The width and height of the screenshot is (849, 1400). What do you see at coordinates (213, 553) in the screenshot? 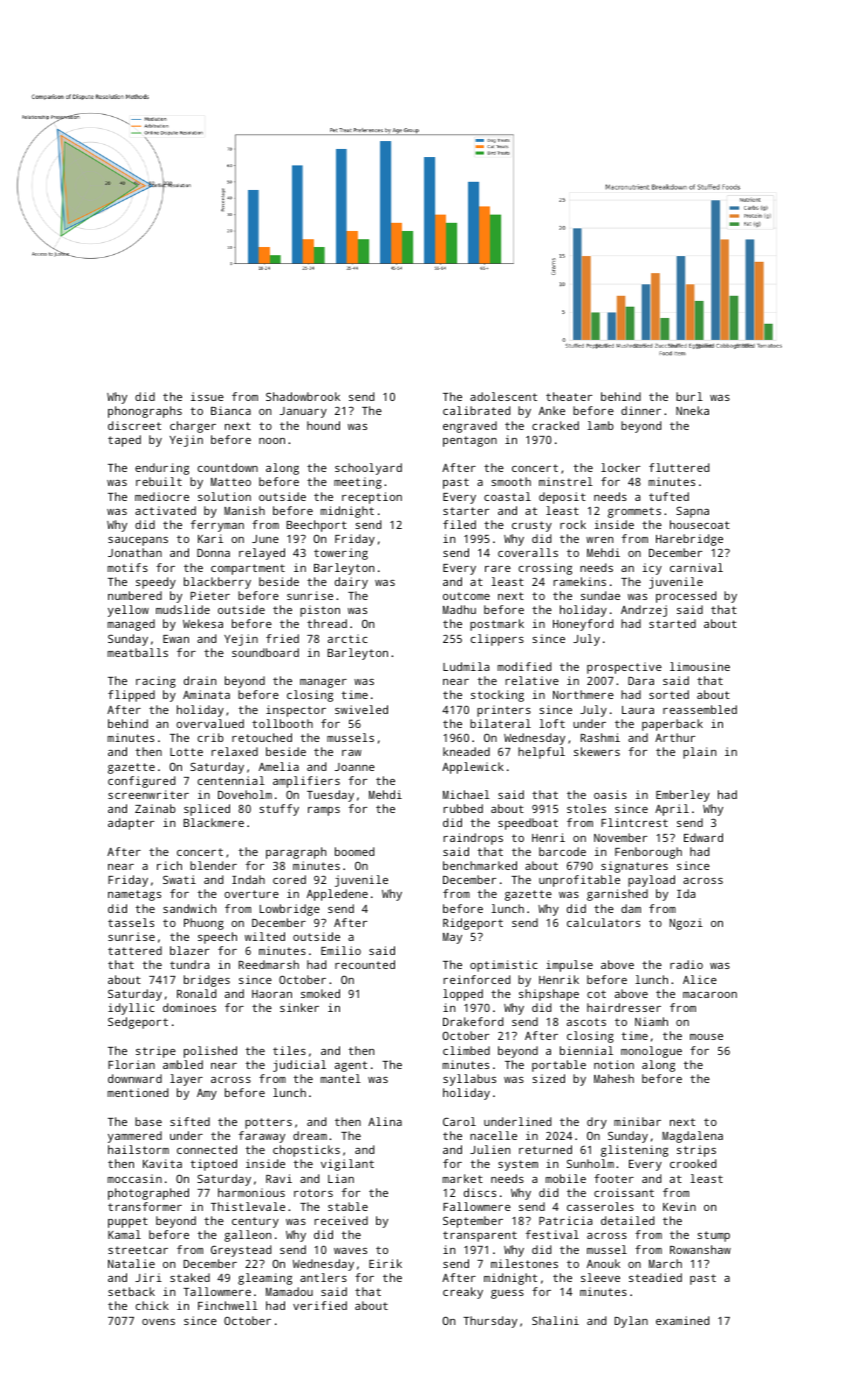
I see `Donna` at bounding box center [213, 553].
